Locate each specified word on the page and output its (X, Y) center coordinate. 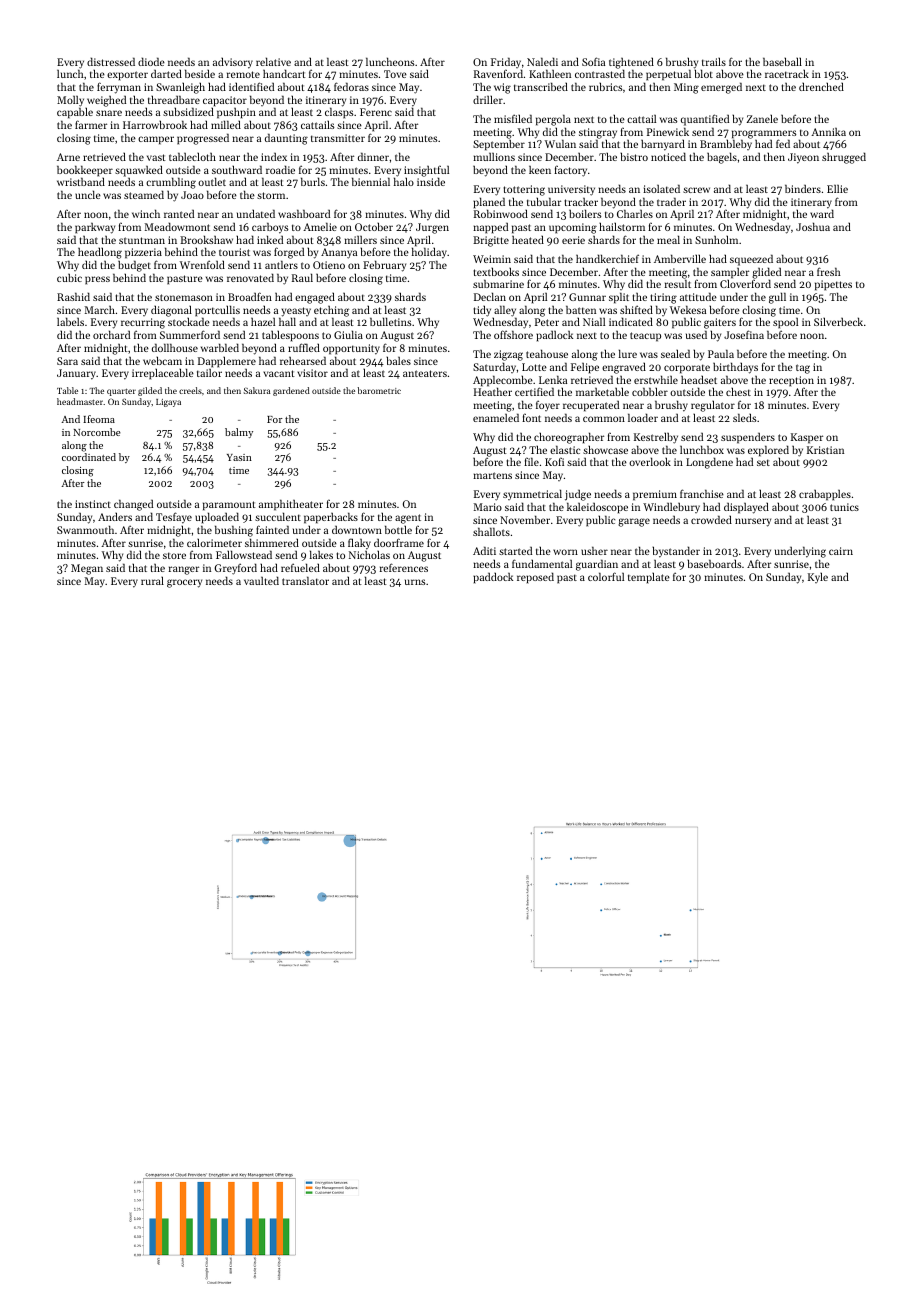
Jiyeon (803, 158)
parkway (95, 228)
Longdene (709, 463)
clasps (339, 113)
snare (109, 113)
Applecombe (503, 381)
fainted (272, 529)
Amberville (680, 258)
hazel (263, 322)
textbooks (496, 271)
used (696, 334)
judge (578, 495)
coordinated (89, 457)
